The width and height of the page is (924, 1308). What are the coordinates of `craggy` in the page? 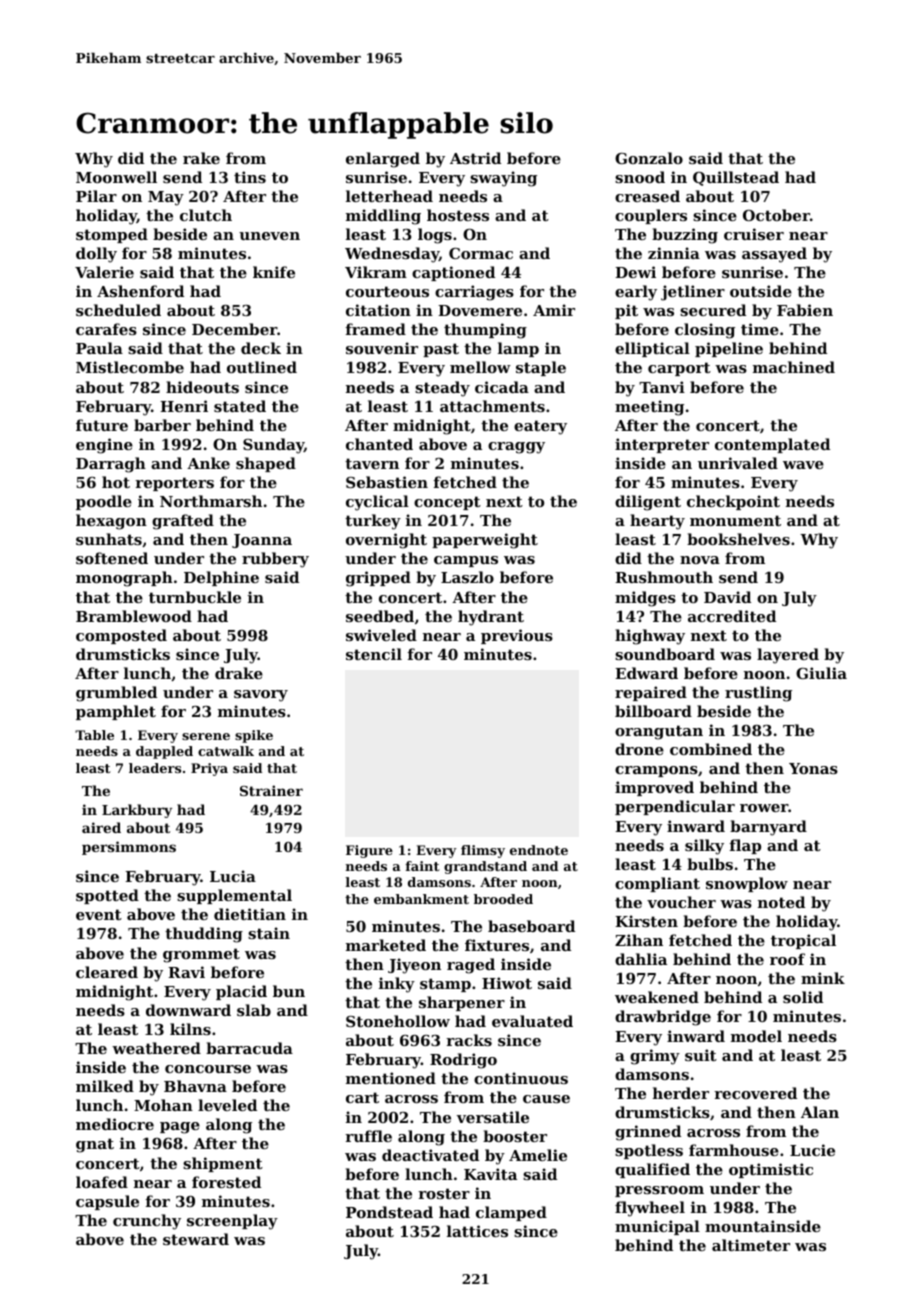 It's located at (516, 448).
